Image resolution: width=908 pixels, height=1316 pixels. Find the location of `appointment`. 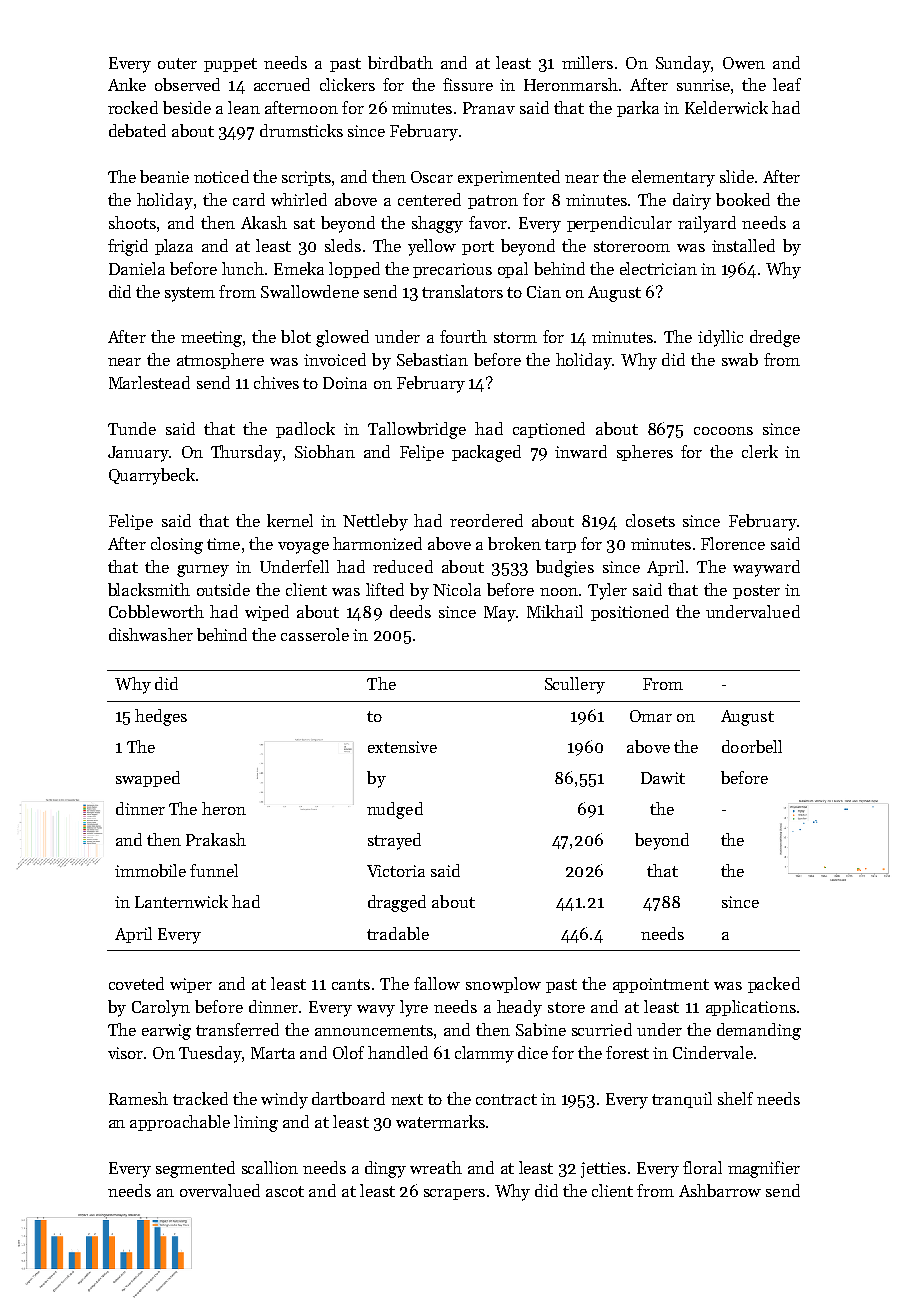

appointment is located at coordinates (661, 985).
